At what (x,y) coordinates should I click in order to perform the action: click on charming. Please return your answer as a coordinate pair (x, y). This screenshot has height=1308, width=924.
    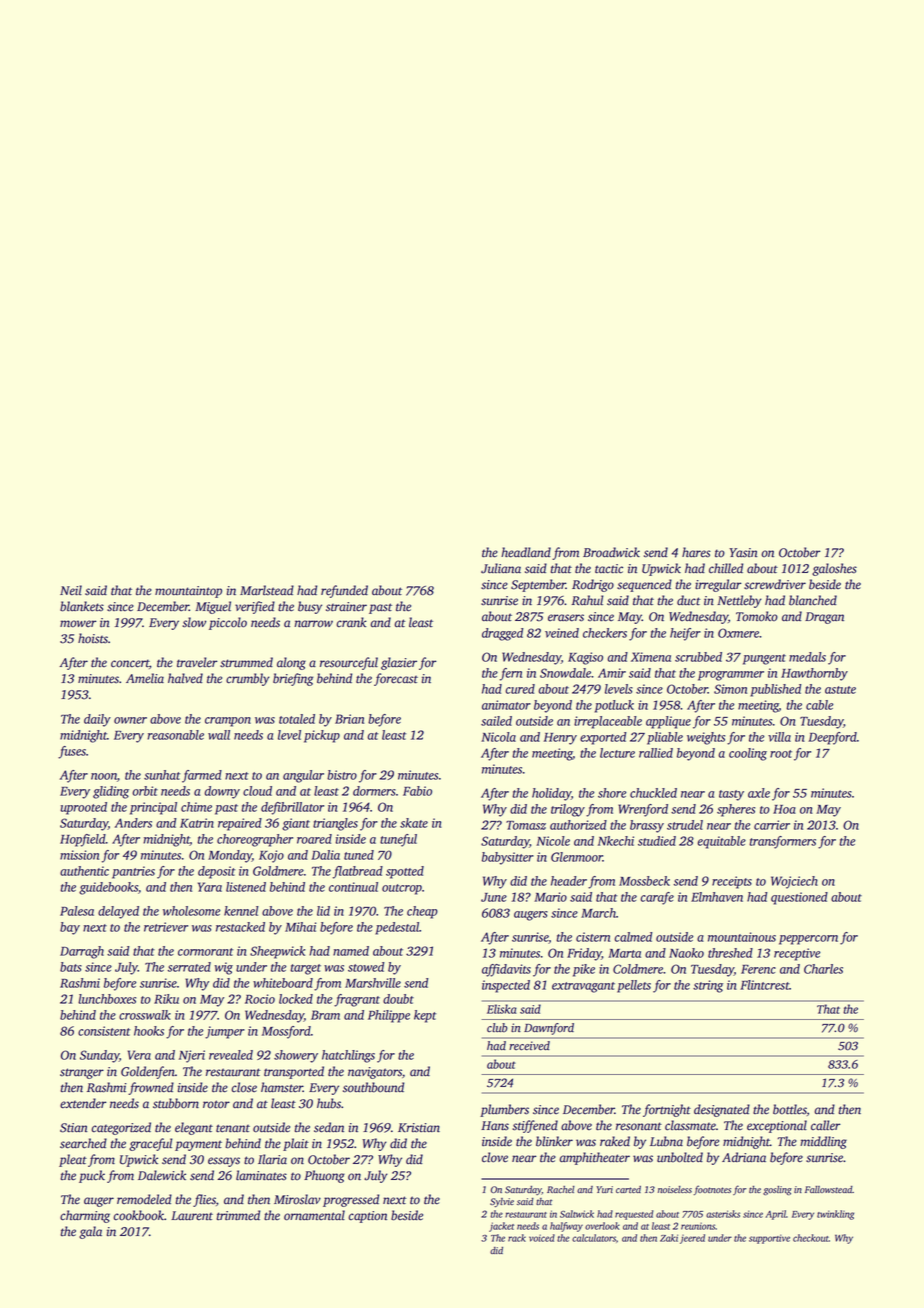
    Looking at the image, I should click on (85, 1216).
